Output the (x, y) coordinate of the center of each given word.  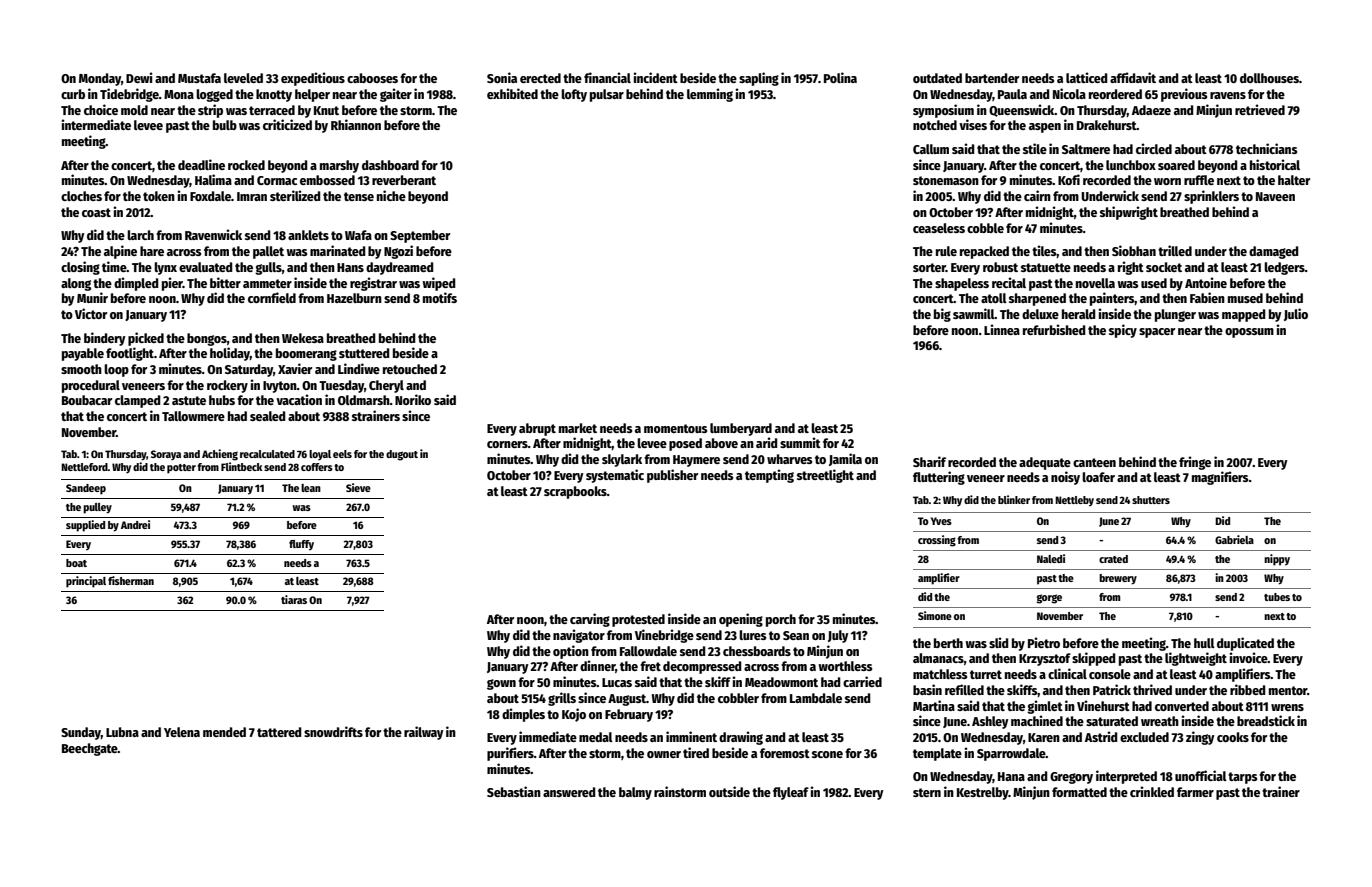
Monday (100, 79)
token (159, 196)
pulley (97, 508)
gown (501, 684)
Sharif (929, 461)
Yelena (182, 732)
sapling (759, 79)
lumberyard (741, 429)
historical (1275, 164)
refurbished (1054, 329)
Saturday (249, 370)
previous (1184, 95)
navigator (579, 636)
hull (1204, 643)
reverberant (404, 180)
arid (767, 442)
